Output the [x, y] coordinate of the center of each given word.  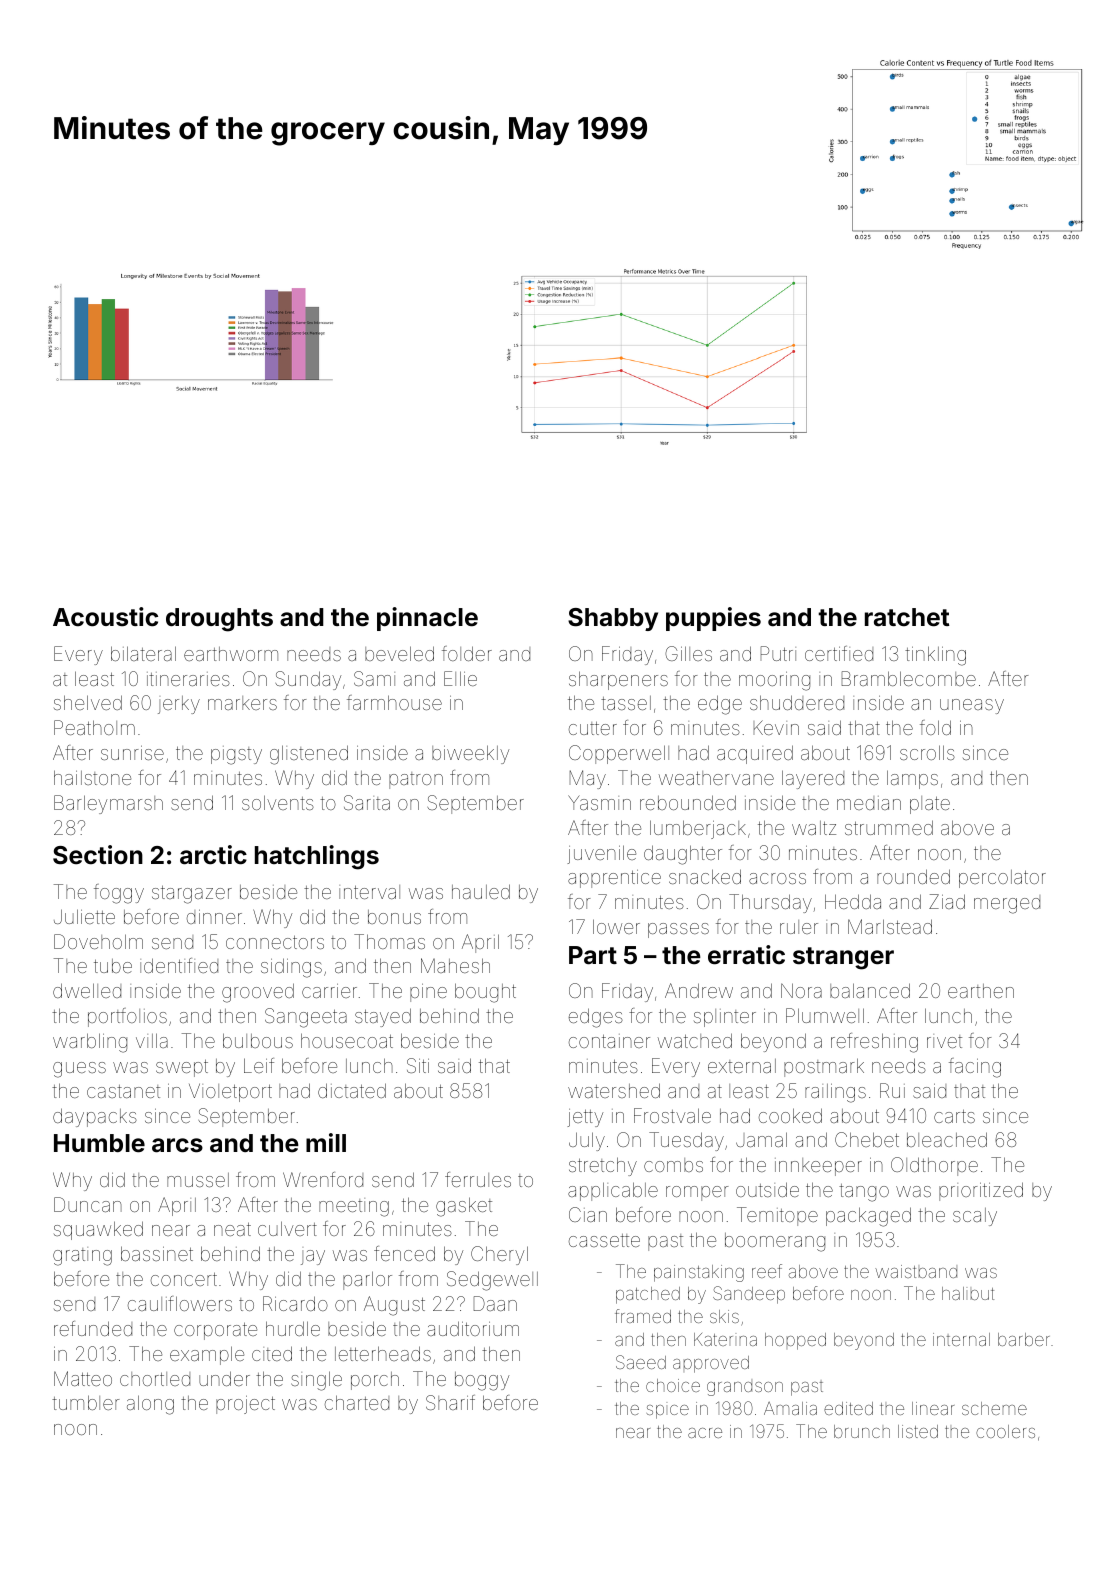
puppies [713, 619]
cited [272, 1353]
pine [428, 993]
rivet [944, 1041]
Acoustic [105, 617]
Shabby [613, 619]
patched [648, 1295]
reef [767, 1271]
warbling [90, 1043]
